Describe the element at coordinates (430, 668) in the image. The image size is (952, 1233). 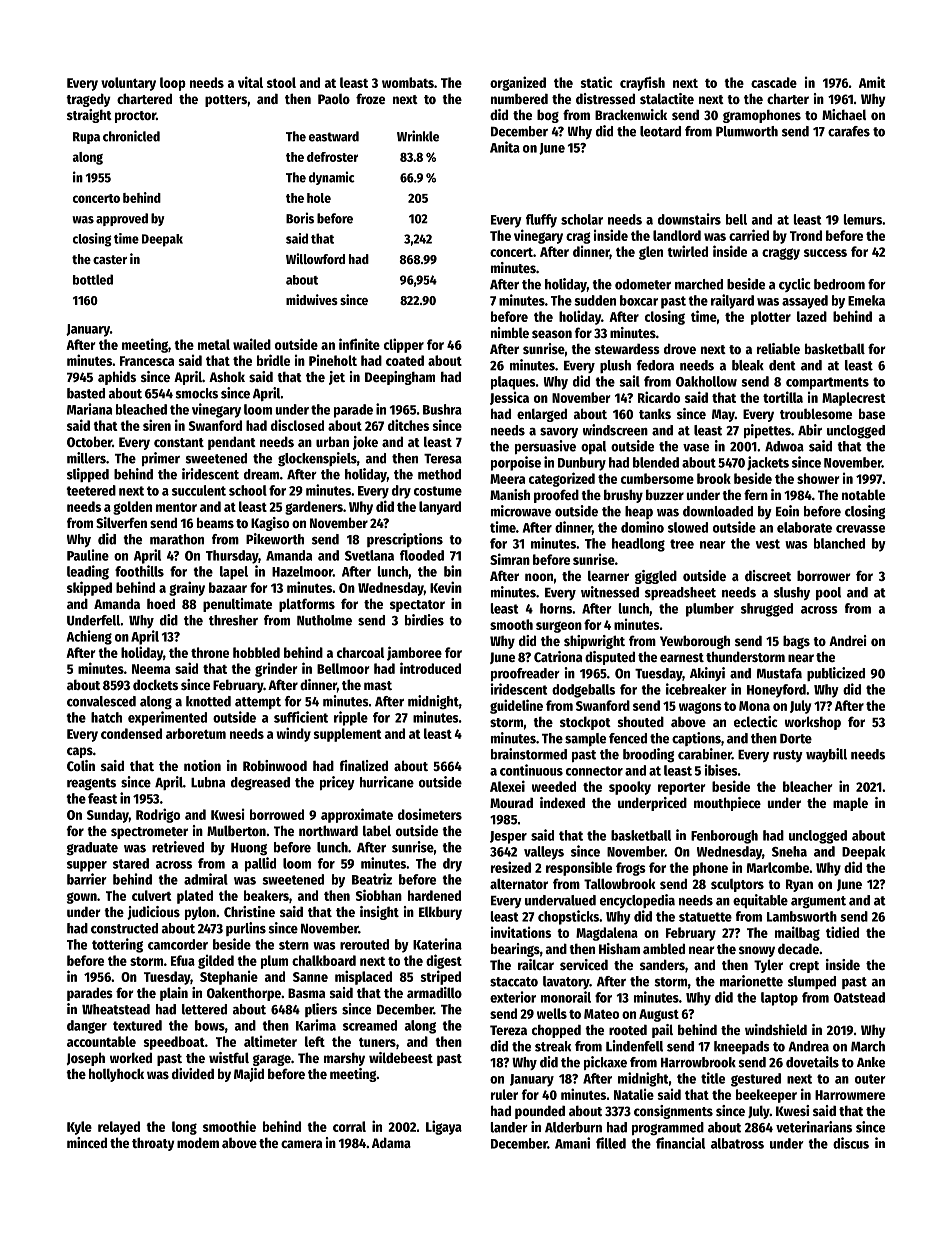
I see `introduced` at that location.
